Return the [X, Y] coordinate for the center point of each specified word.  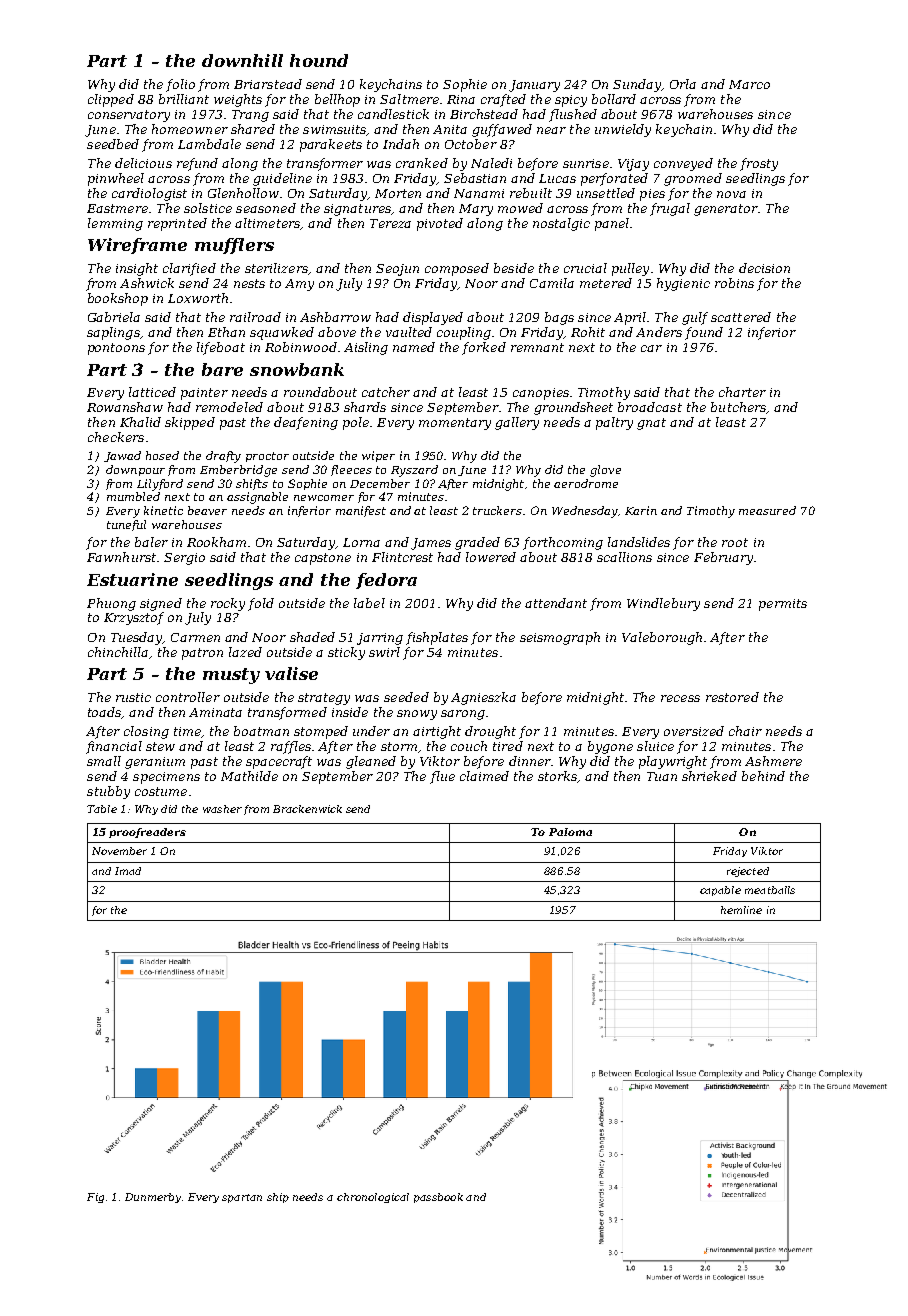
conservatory [129, 116]
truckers [497, 510]
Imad [128, 871]
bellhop [337, 100]
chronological [373, 1198]
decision [764, 268]
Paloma [570, 832]
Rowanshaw [125, 407]
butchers [739, 408]
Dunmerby [153, 1198]
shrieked [709, 776]
